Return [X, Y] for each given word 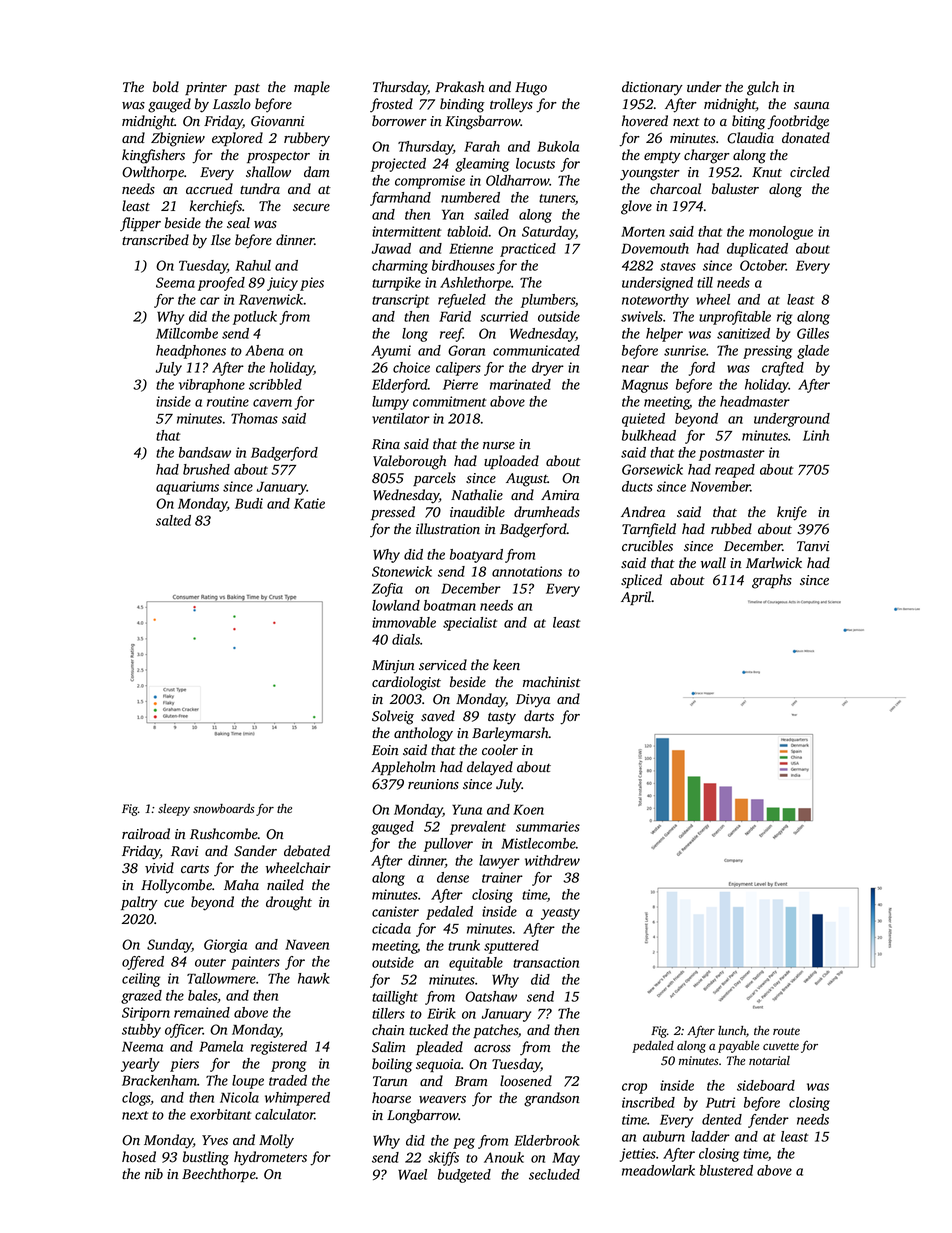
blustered [726, 1170]
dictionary [652, 88]
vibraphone [212, 386]
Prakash [459, 87]
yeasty [560, 914]
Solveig [393, 717]
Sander [255, 851]
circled [810, 171]
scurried [504, 316]
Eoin [385, 750]
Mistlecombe [538, 843]
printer [206, 88]
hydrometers [270, 1158]
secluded [554, 1174]
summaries [548, 826]
